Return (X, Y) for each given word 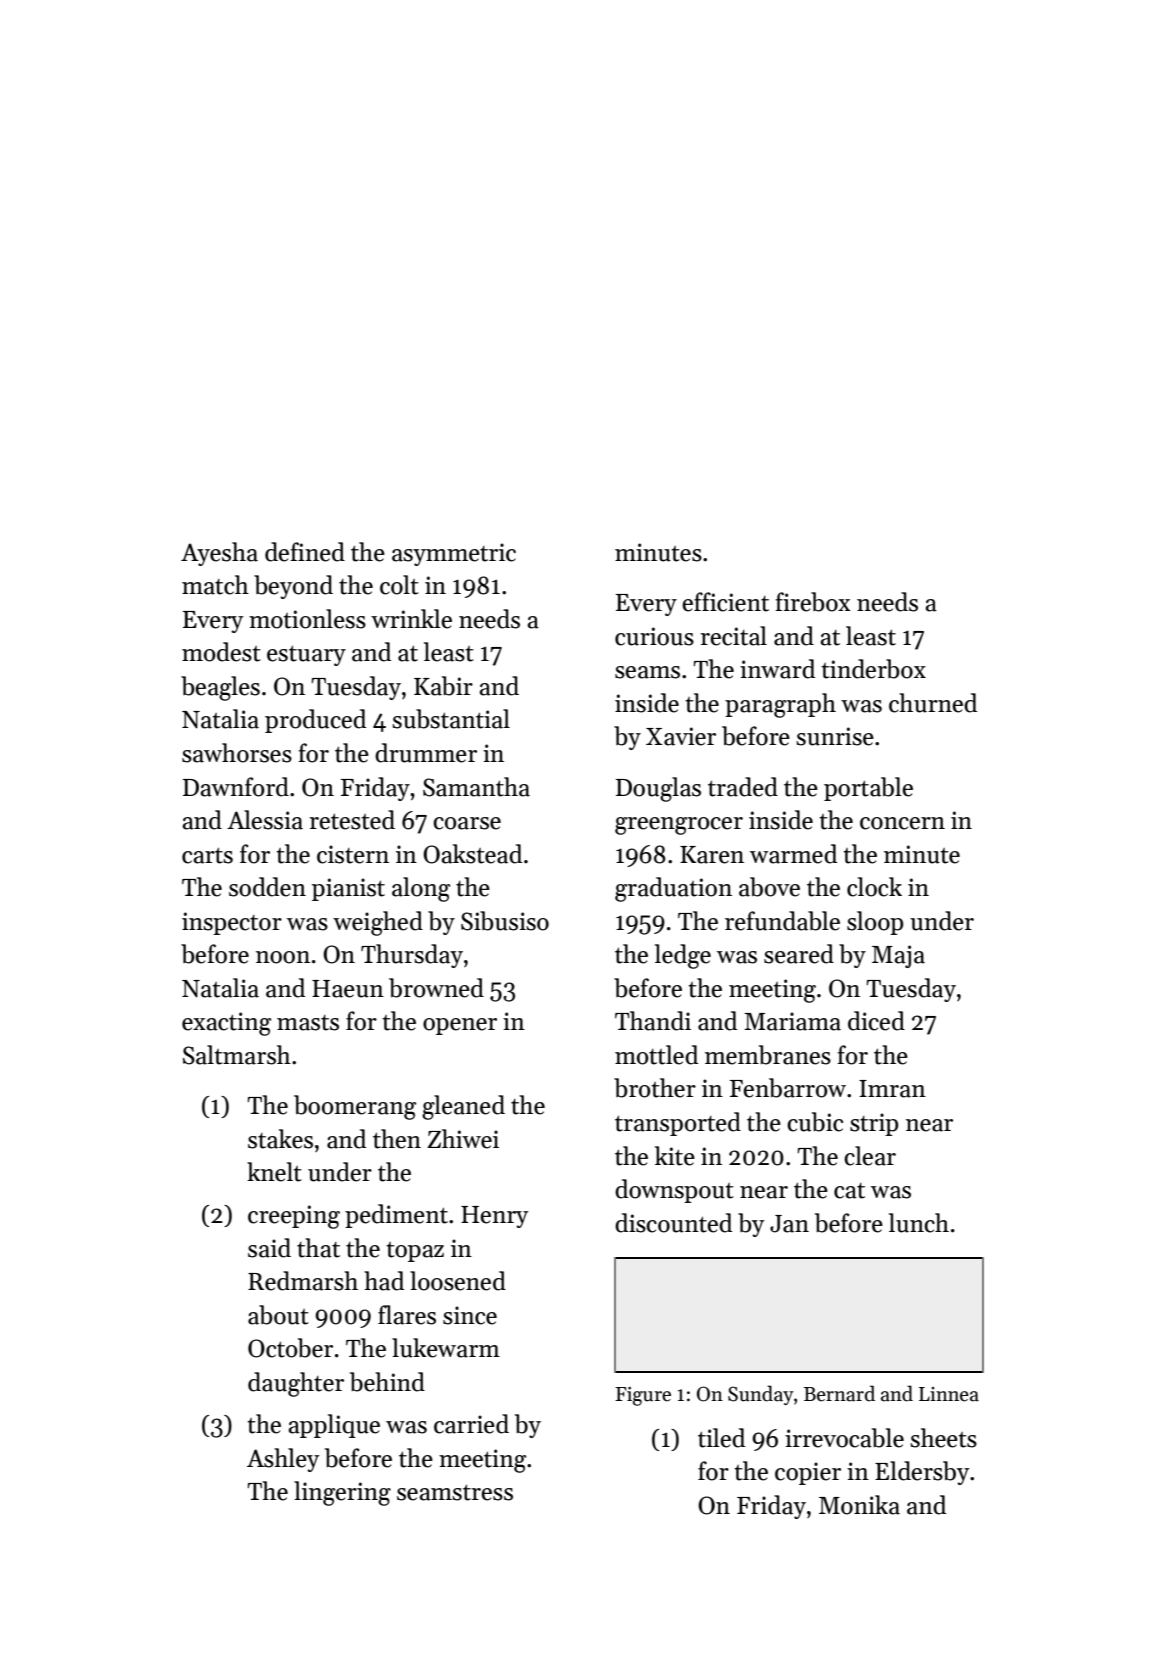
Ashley (283, 1460)
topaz (415, 1252)
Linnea (949, 1394)
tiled (721, 1438)
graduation (673, 889)
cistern (353, 854)
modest (221, 652)
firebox (813, 602)
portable (868, 789)
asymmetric (454, 554)
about (278, 1315)
